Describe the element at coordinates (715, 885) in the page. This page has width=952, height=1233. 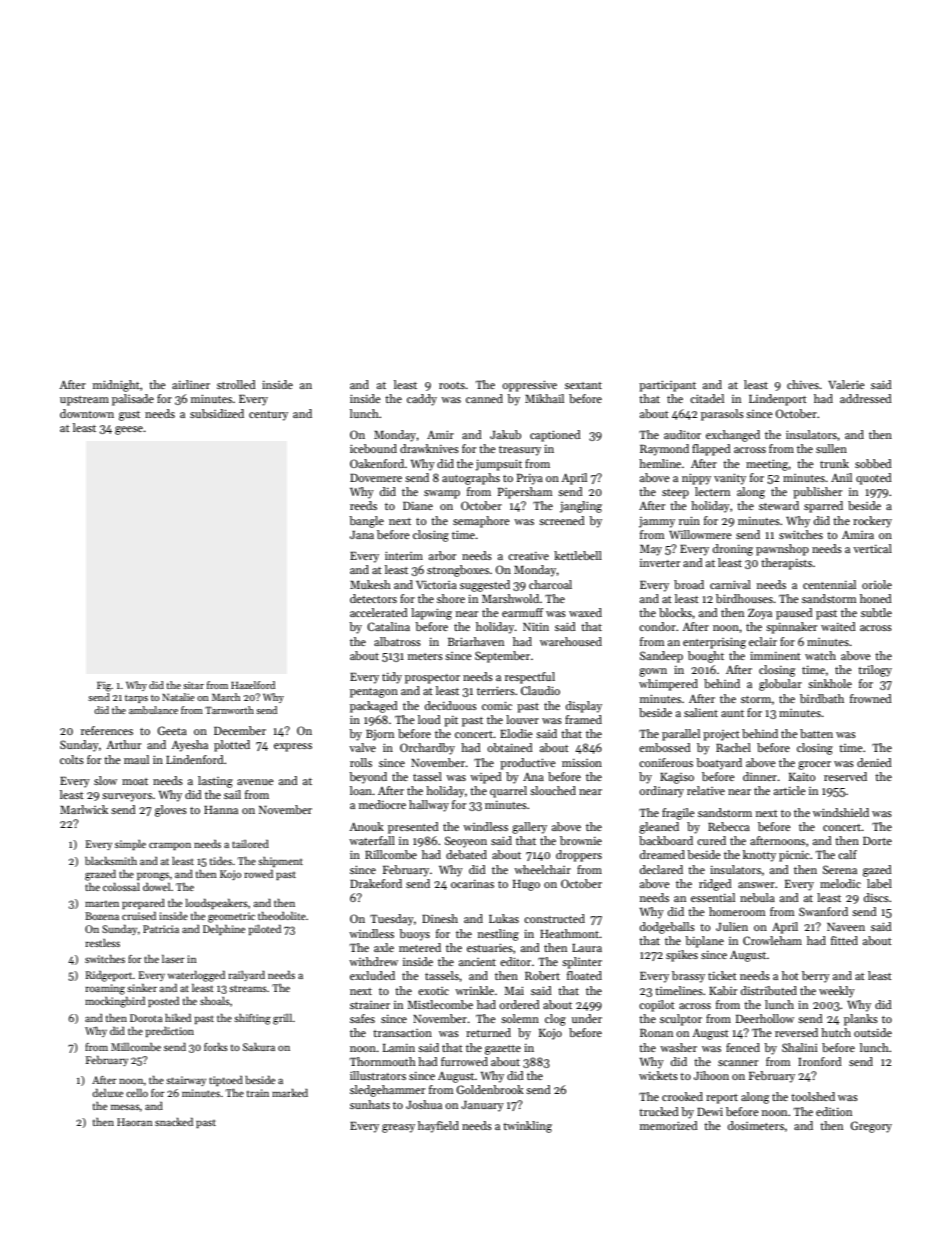
I see `ridged` at that location.
